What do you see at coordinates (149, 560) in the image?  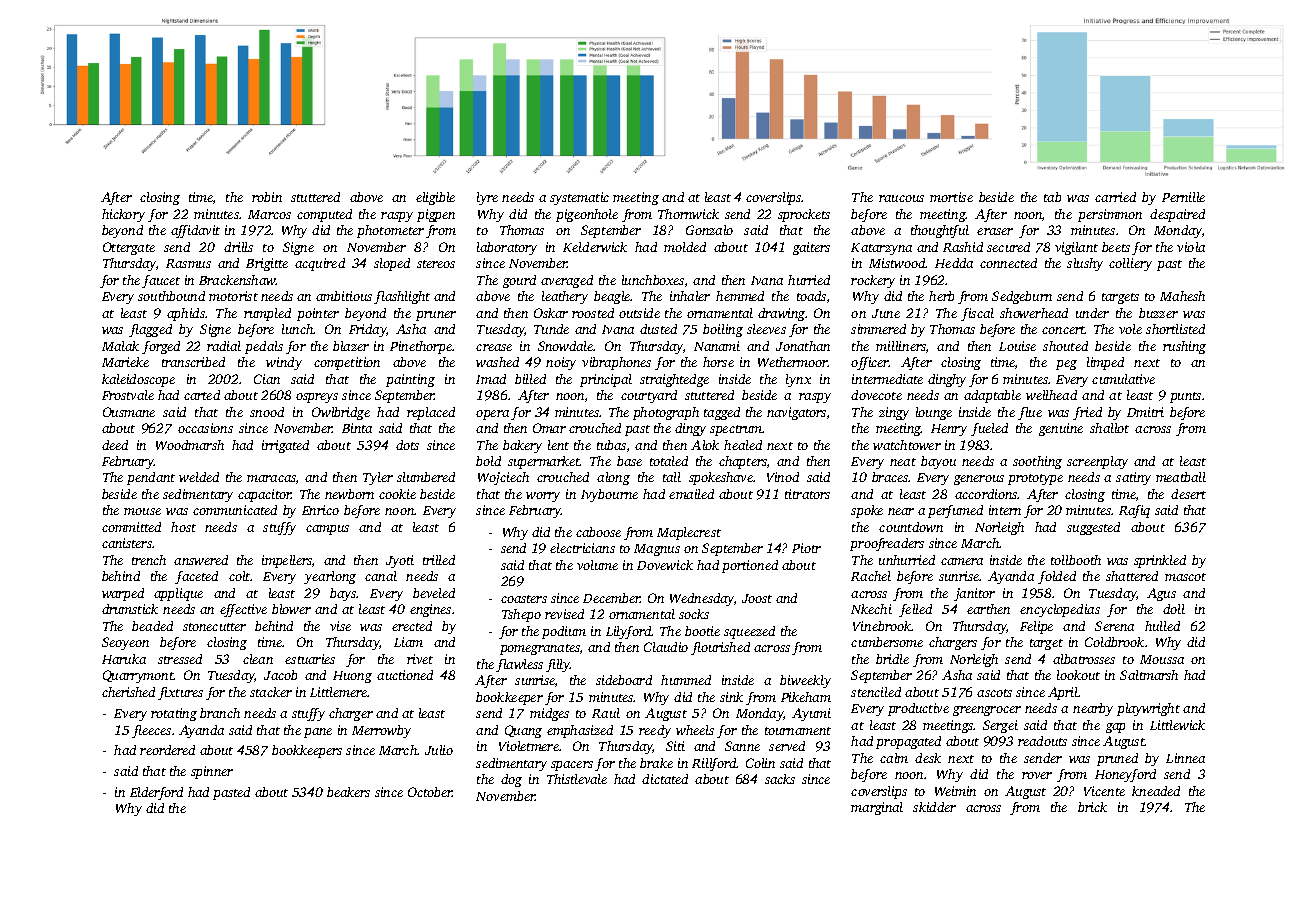 I see `trench` at bounding box center [149, 560].
